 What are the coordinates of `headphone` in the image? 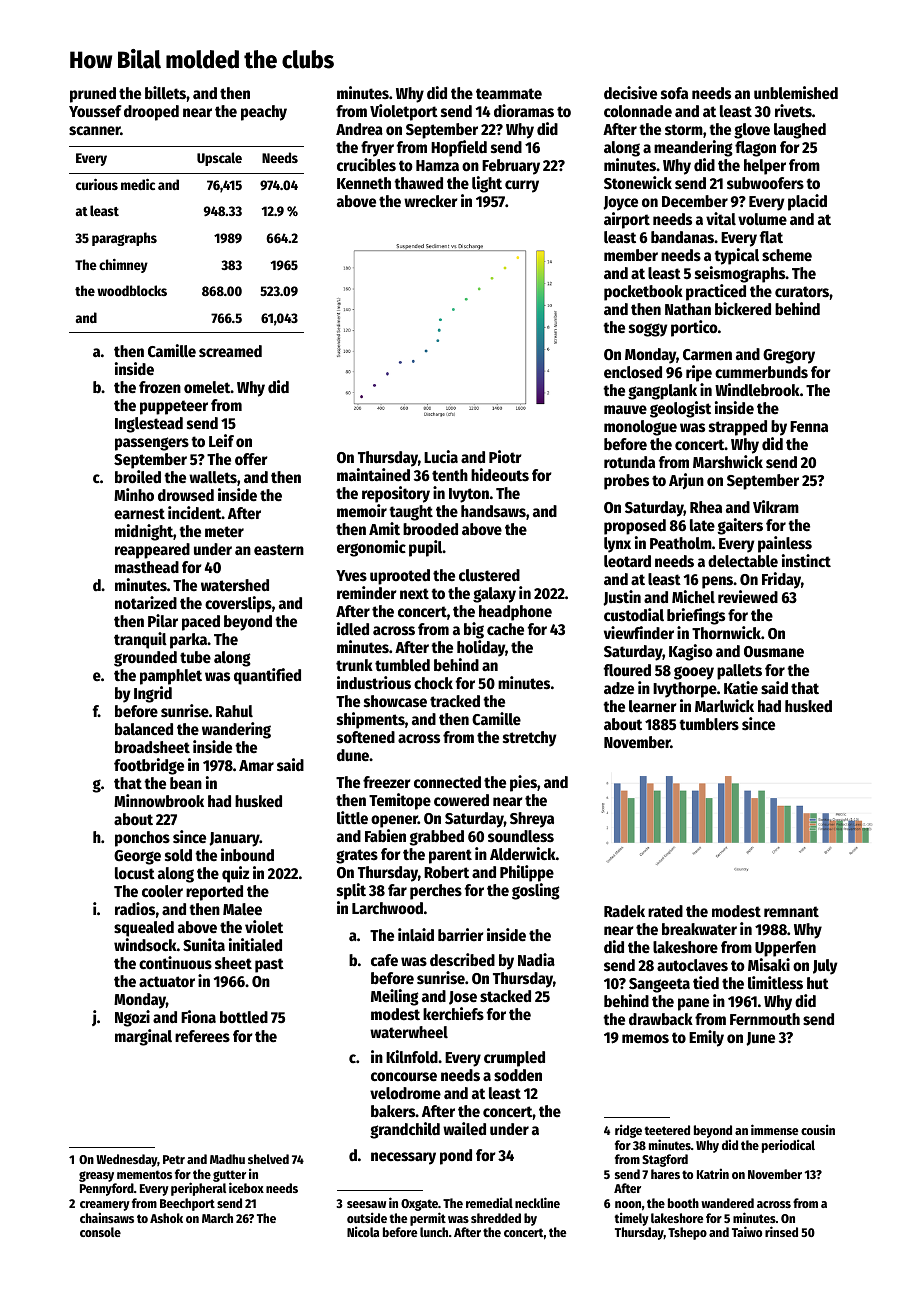 It's located at (515, 613).
